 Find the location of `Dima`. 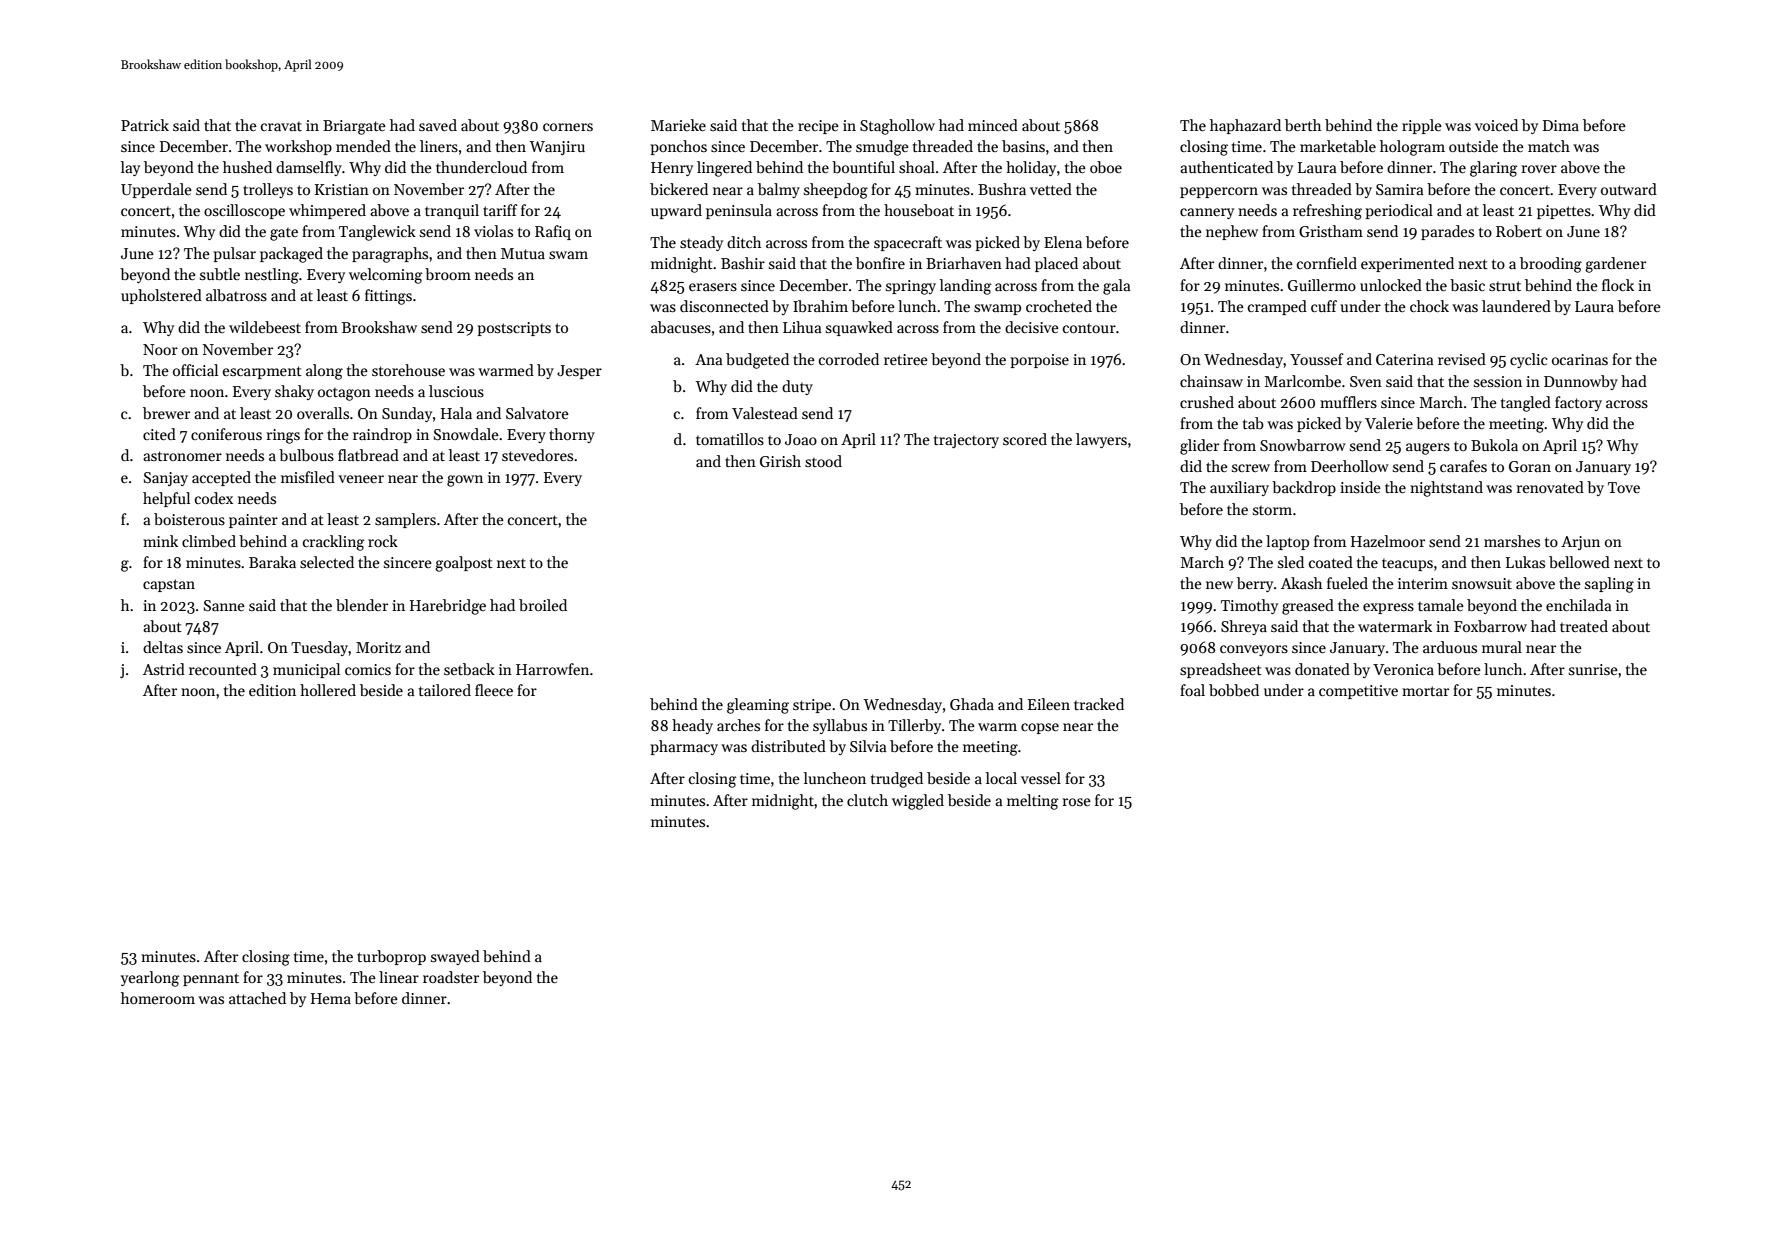

Dima is located at coordinates (1561, 125).
